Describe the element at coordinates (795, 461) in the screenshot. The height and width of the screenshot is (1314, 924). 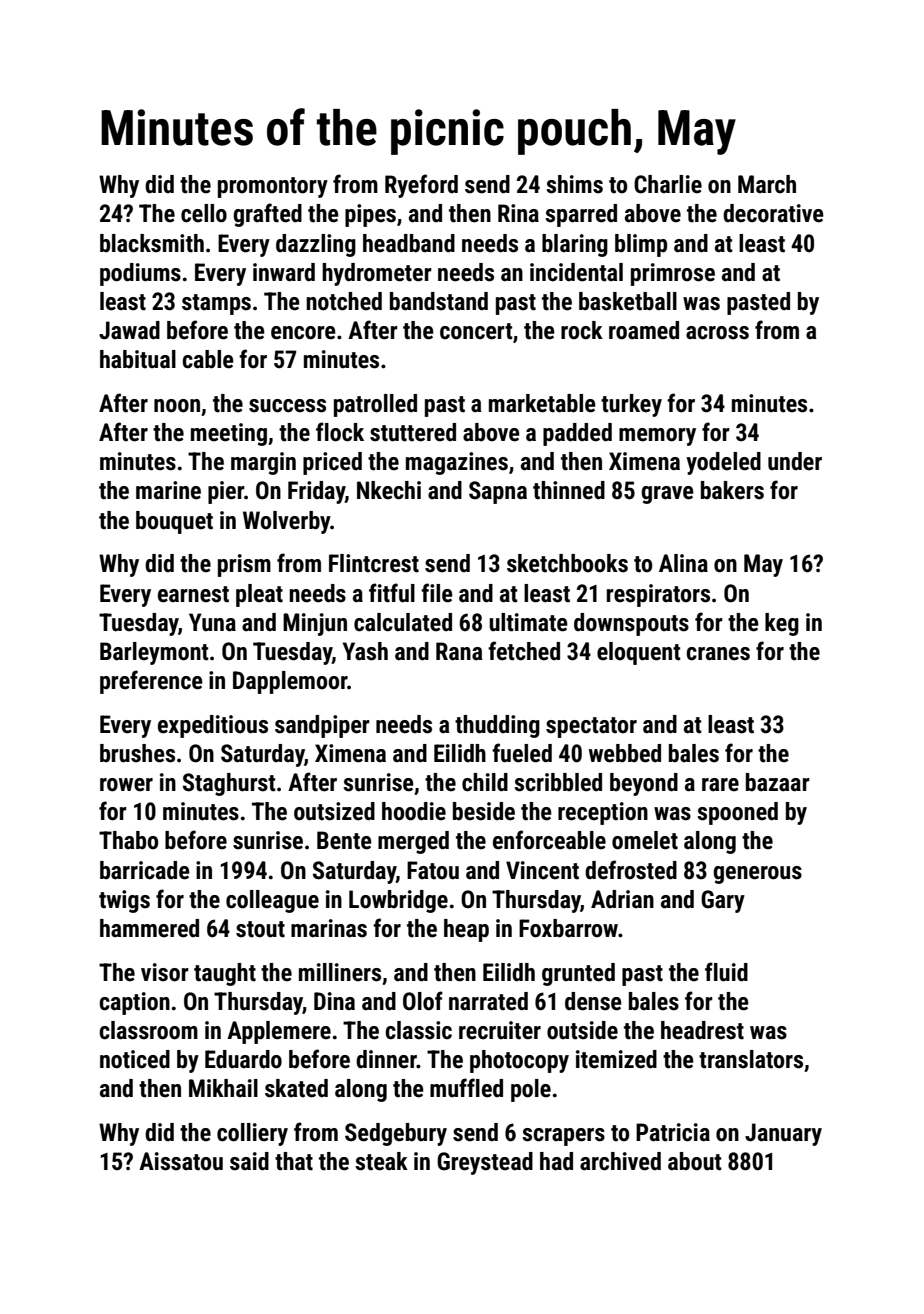
I see `under` at that location.
